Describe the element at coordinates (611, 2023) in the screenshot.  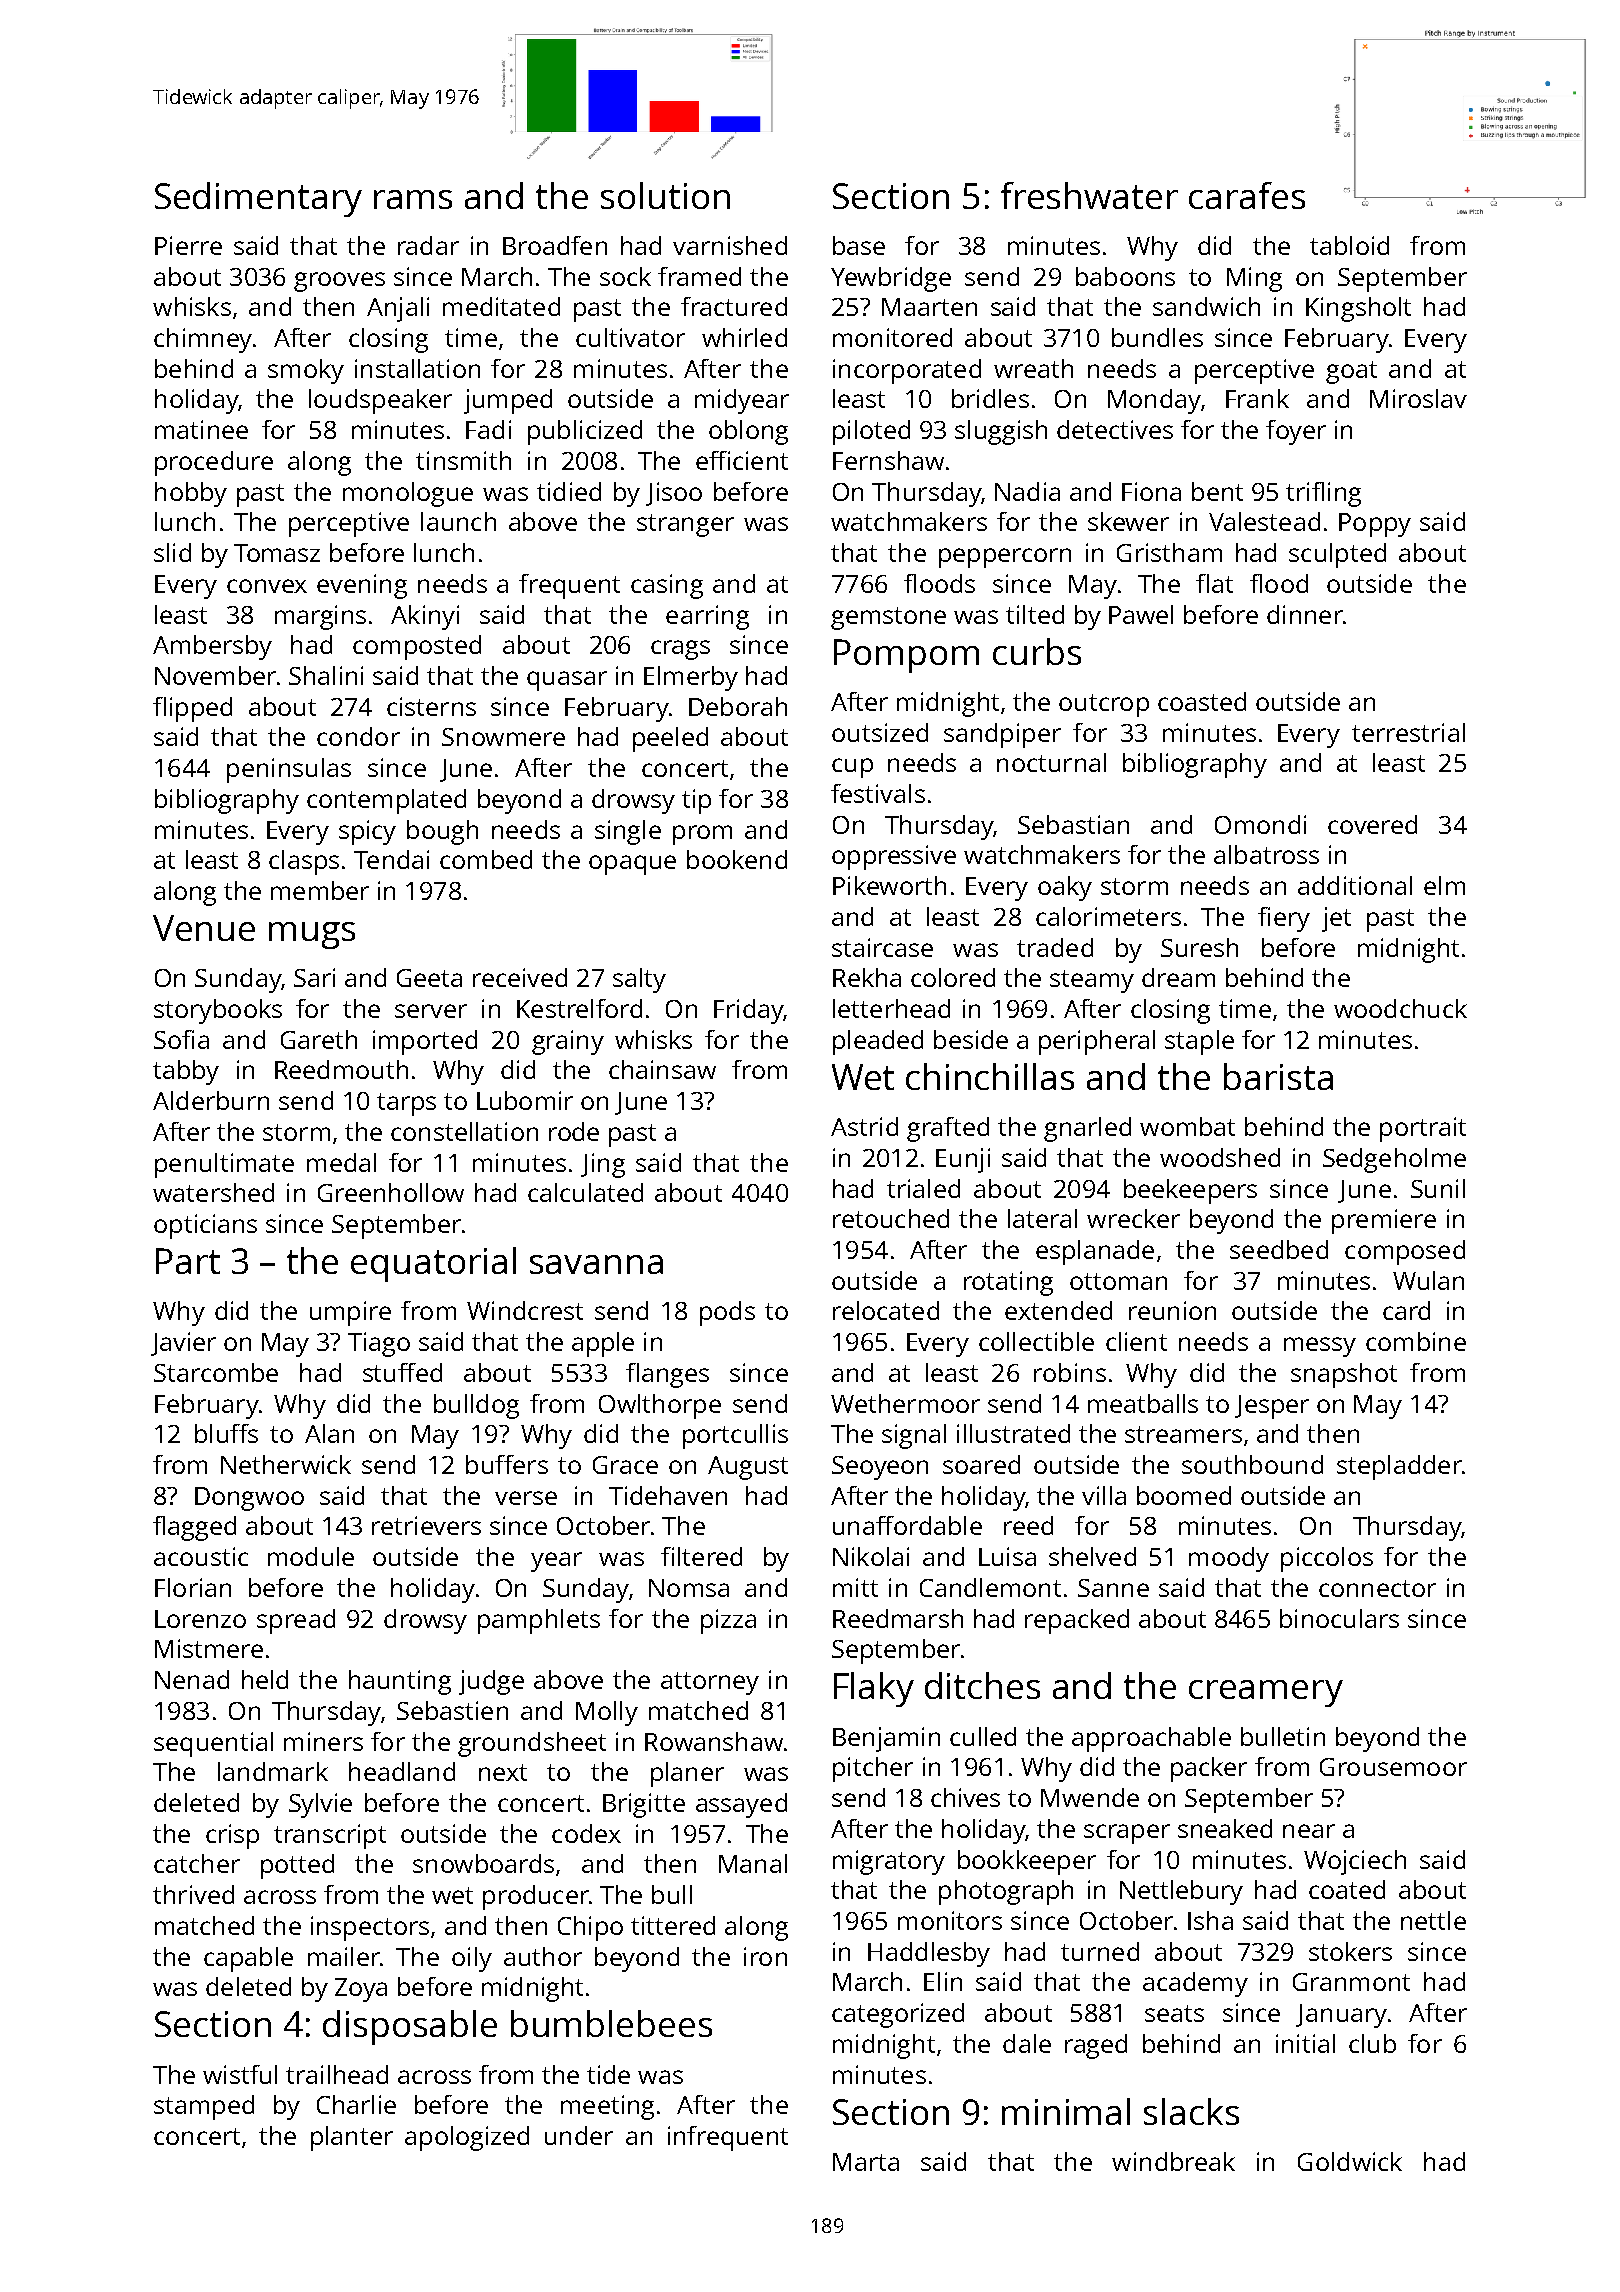
I see `bumblebees` at that location.
